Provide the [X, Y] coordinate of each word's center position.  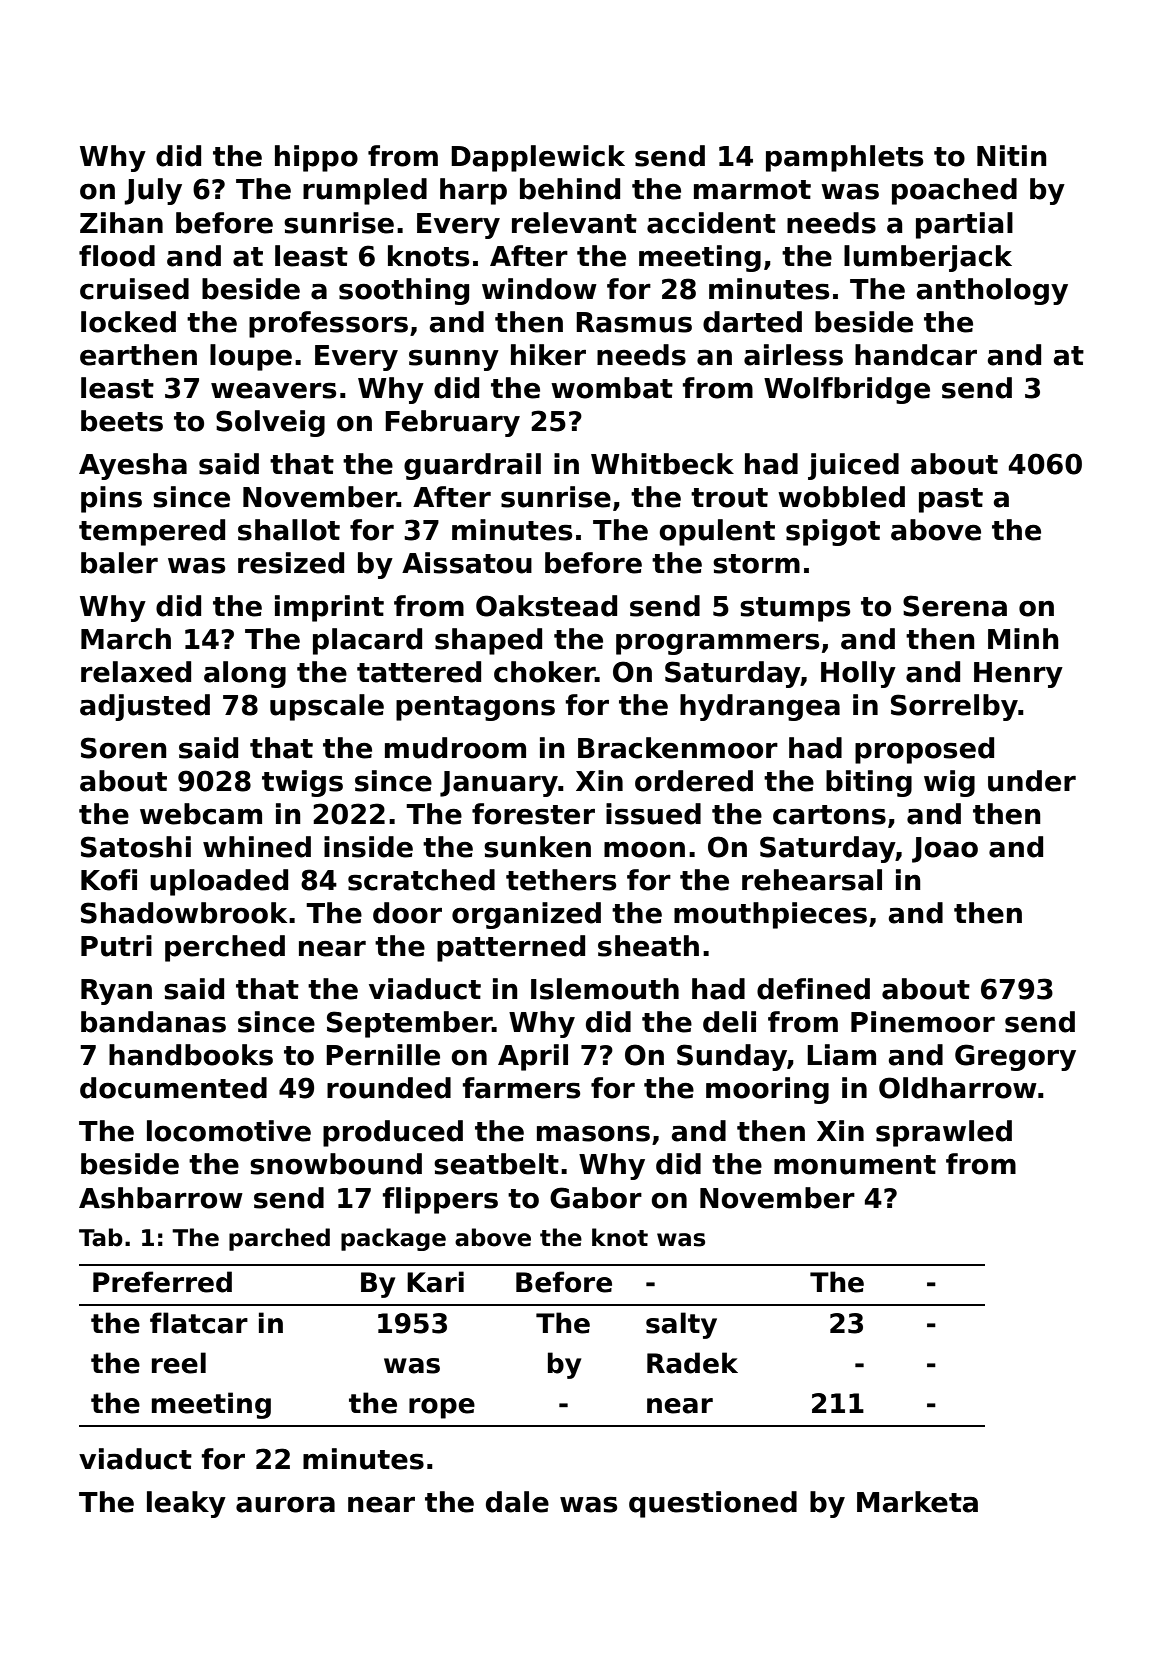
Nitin [1012, 155]
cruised [134, 289]
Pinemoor [923, 1022]
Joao [945, 850]
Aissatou [467, 563]
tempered [152, 532]
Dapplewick [538, 158]
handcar [916, 355]
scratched [421, 880]
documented [173, 1088]
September [409, 1024]
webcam [201, 814]
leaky [186, 1504]
